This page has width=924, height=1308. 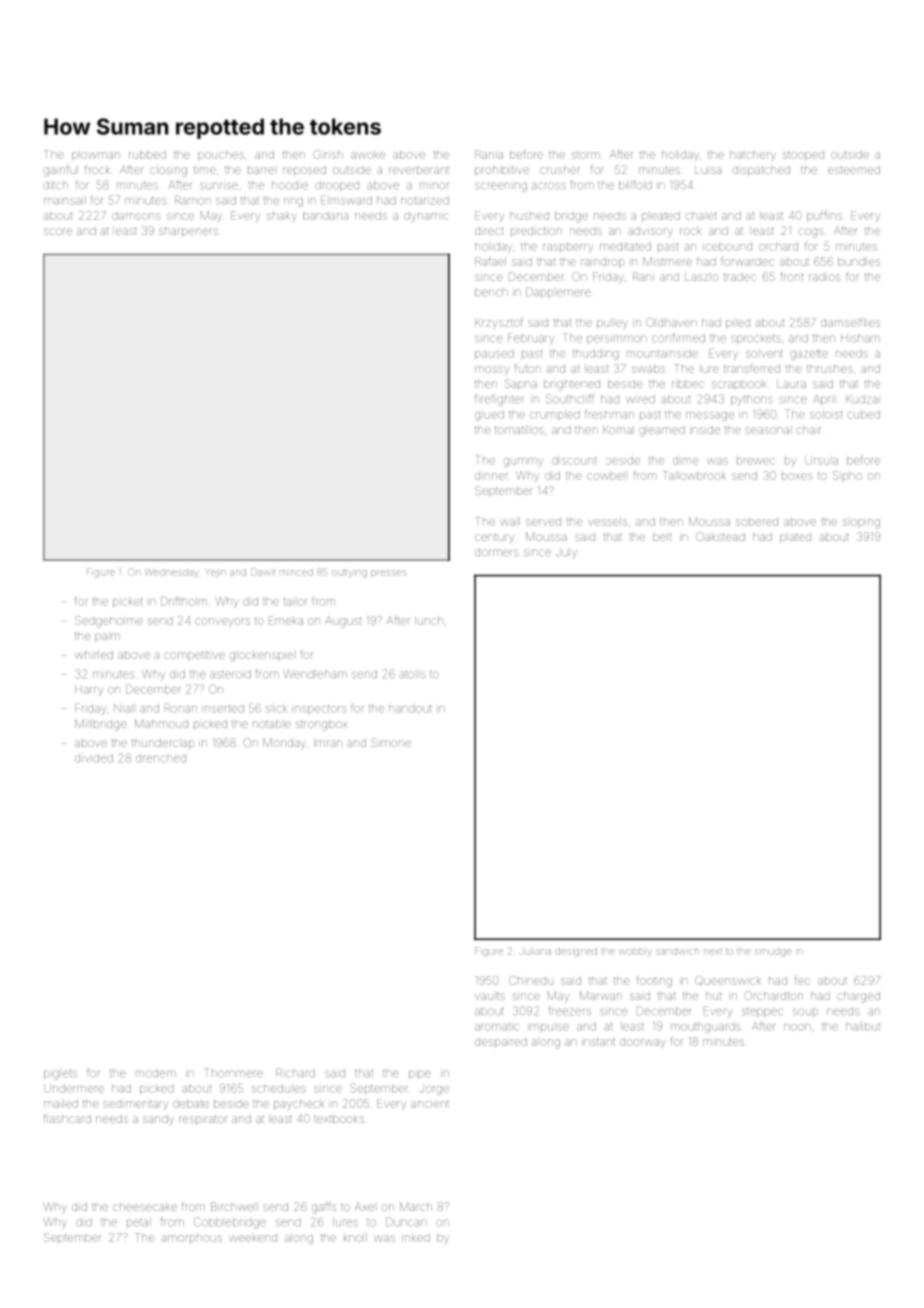 I want to click on hatchery, so click(x=753, y=155).
